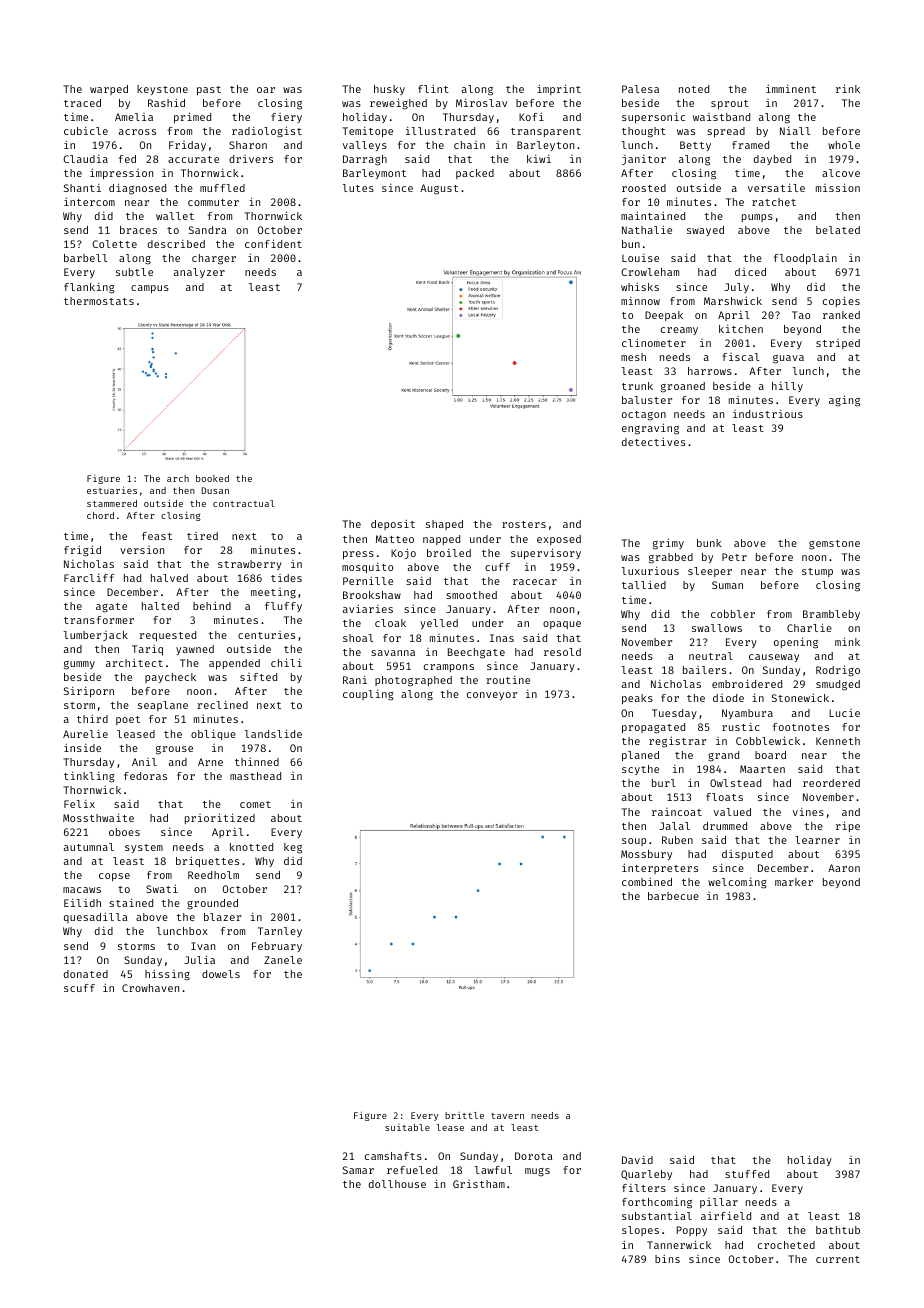 Image resolution: width=924 pixels, height=1308 pixels. I want to click on landslide, so click(273, 733).
